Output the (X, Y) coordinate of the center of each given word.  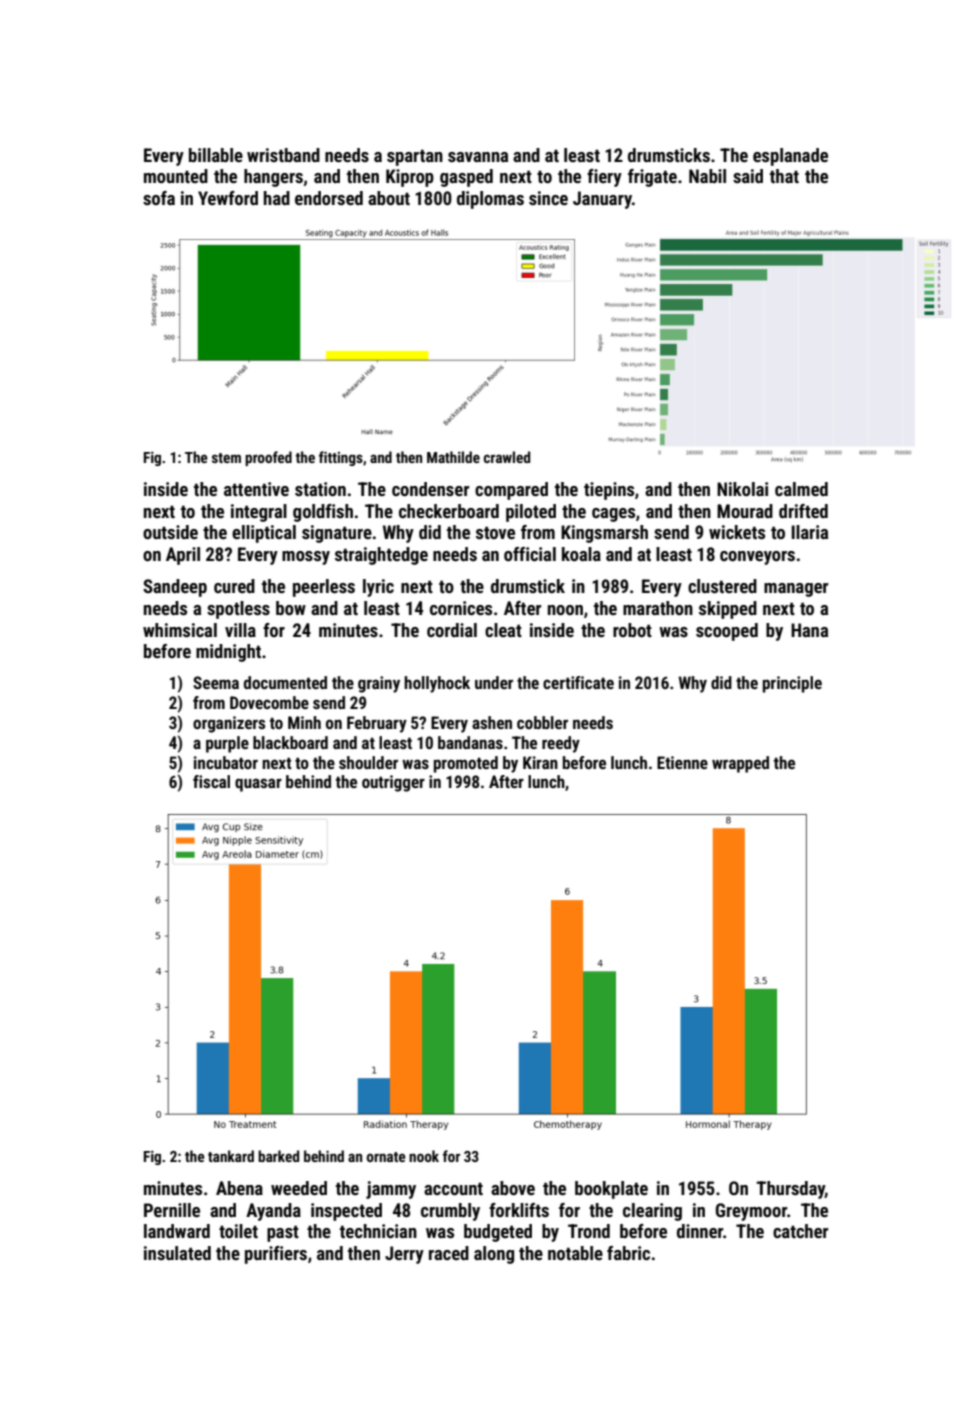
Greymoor (751, 1212)
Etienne (682, 762)
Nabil (707, 176)
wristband (283, 155)
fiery (604, 178)
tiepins (609, 491)
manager (796, 590)
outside (170, 532)
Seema (216, 682)
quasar (258, 785)
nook (424, 1156)
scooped (727, 632)
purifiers (276, 1255)
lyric (378, 588)
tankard (231, 1156)
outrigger (393, 783)
